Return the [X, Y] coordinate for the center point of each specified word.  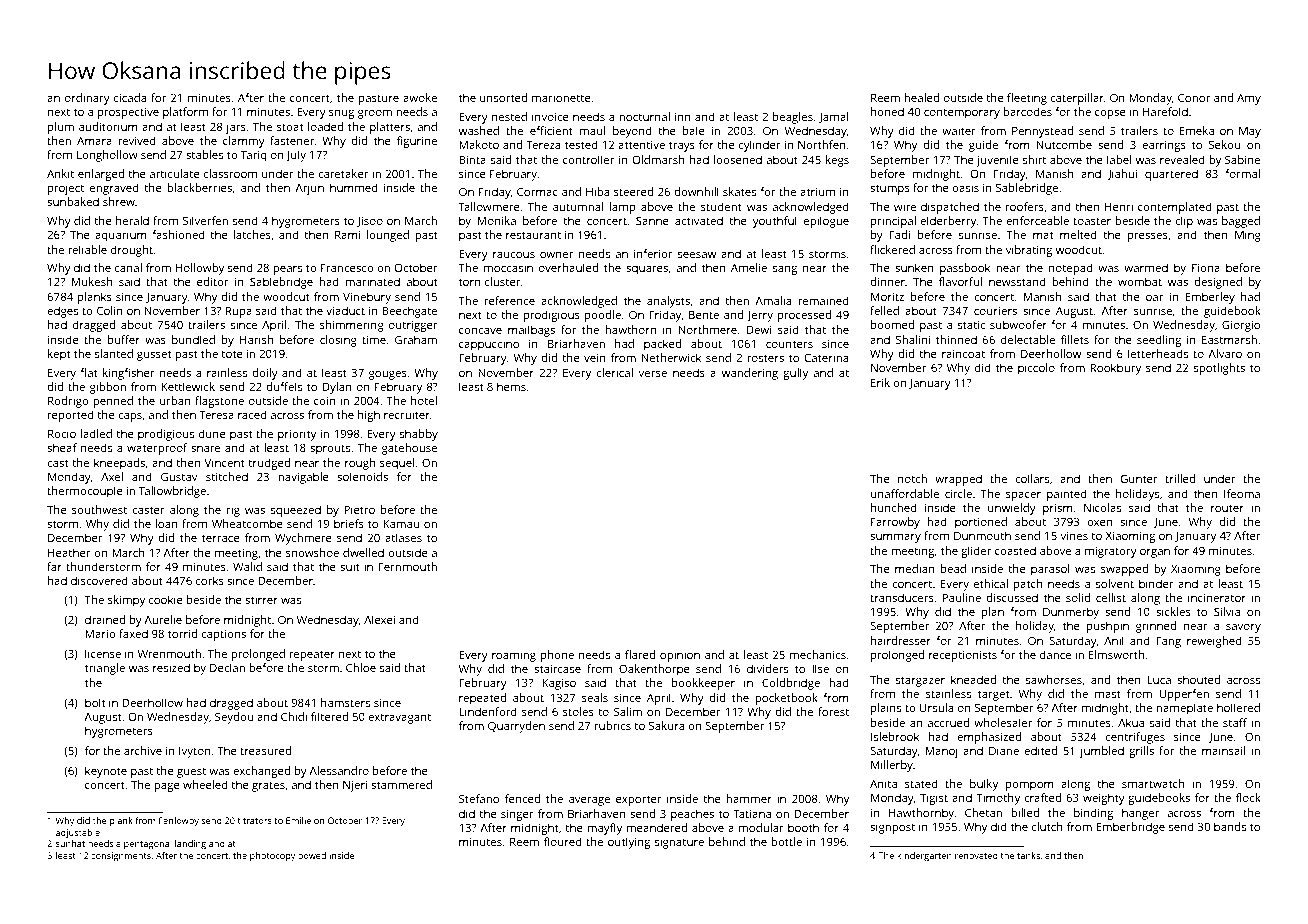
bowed [312, 855]
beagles [793, 118]
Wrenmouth [169, 653]
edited [1040, 750]
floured [563, 841]
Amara [94, 141]
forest [833, 711]
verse [653, 373]
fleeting [1027, 99]
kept [59, 355]
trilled [1180, 478]
